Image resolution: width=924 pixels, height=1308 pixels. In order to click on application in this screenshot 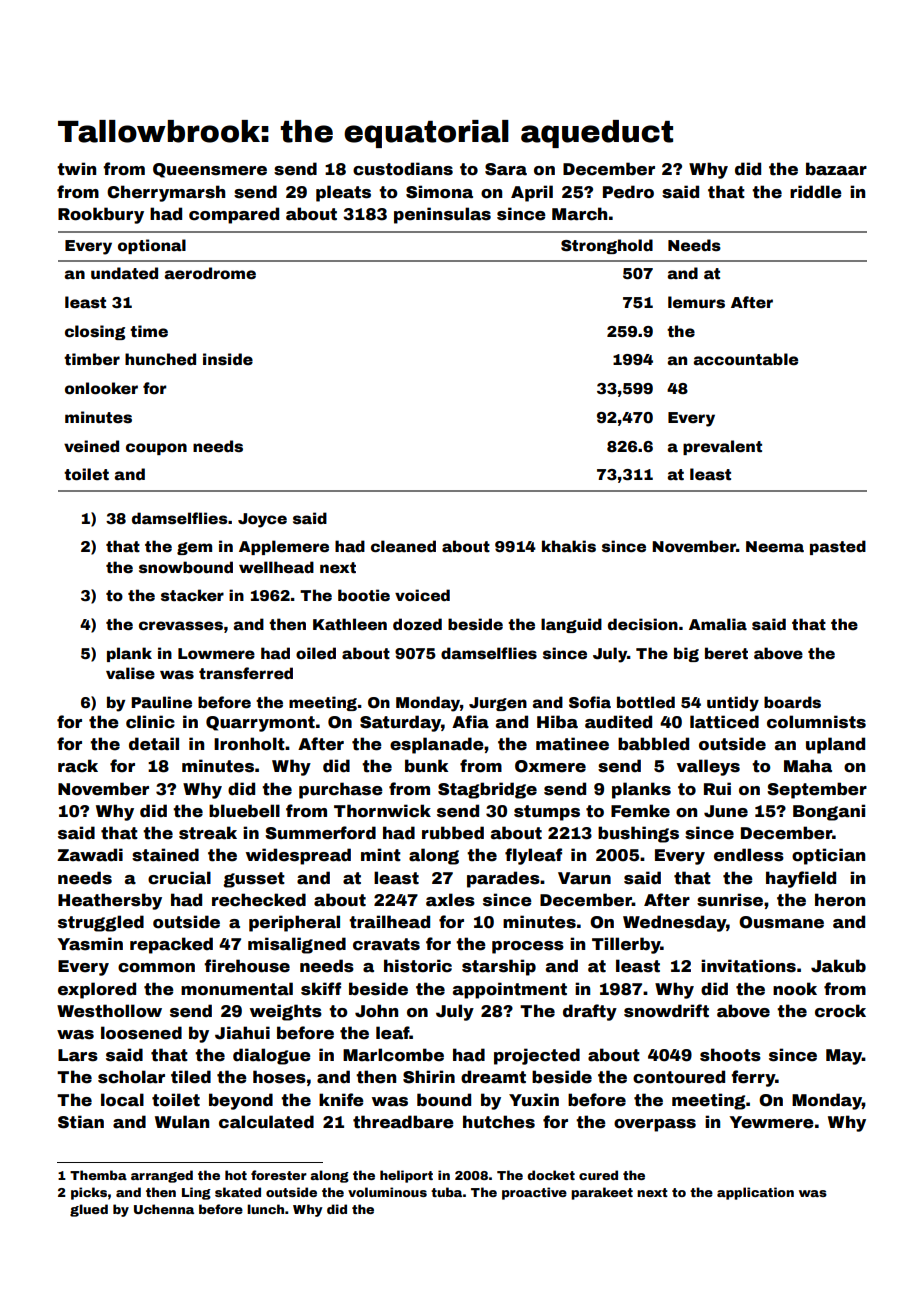, I will do `click(755, 1193)`.
